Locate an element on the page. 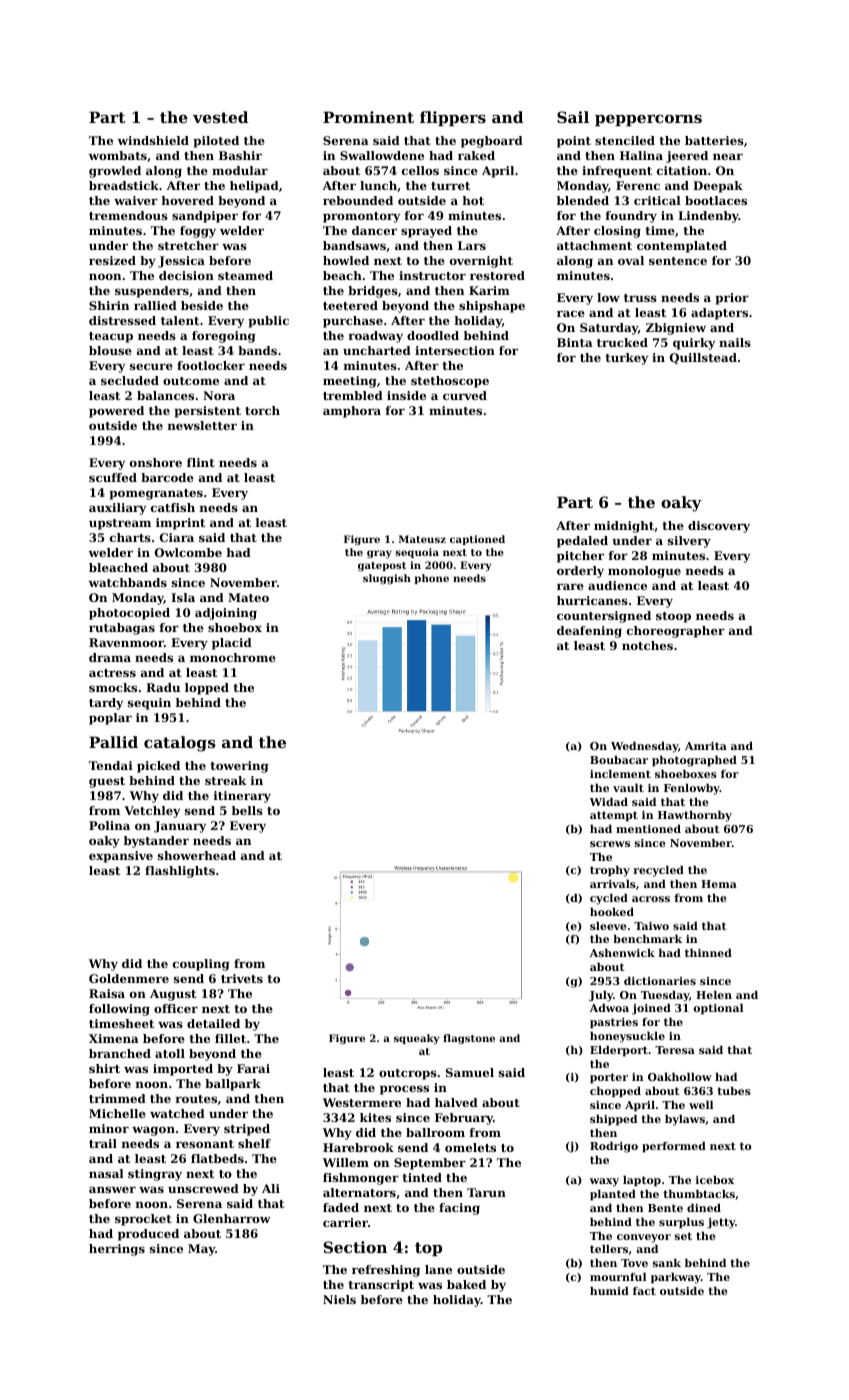 The height and width of the page is (1400, 849). piloted is located at coordinates (216, 142).
